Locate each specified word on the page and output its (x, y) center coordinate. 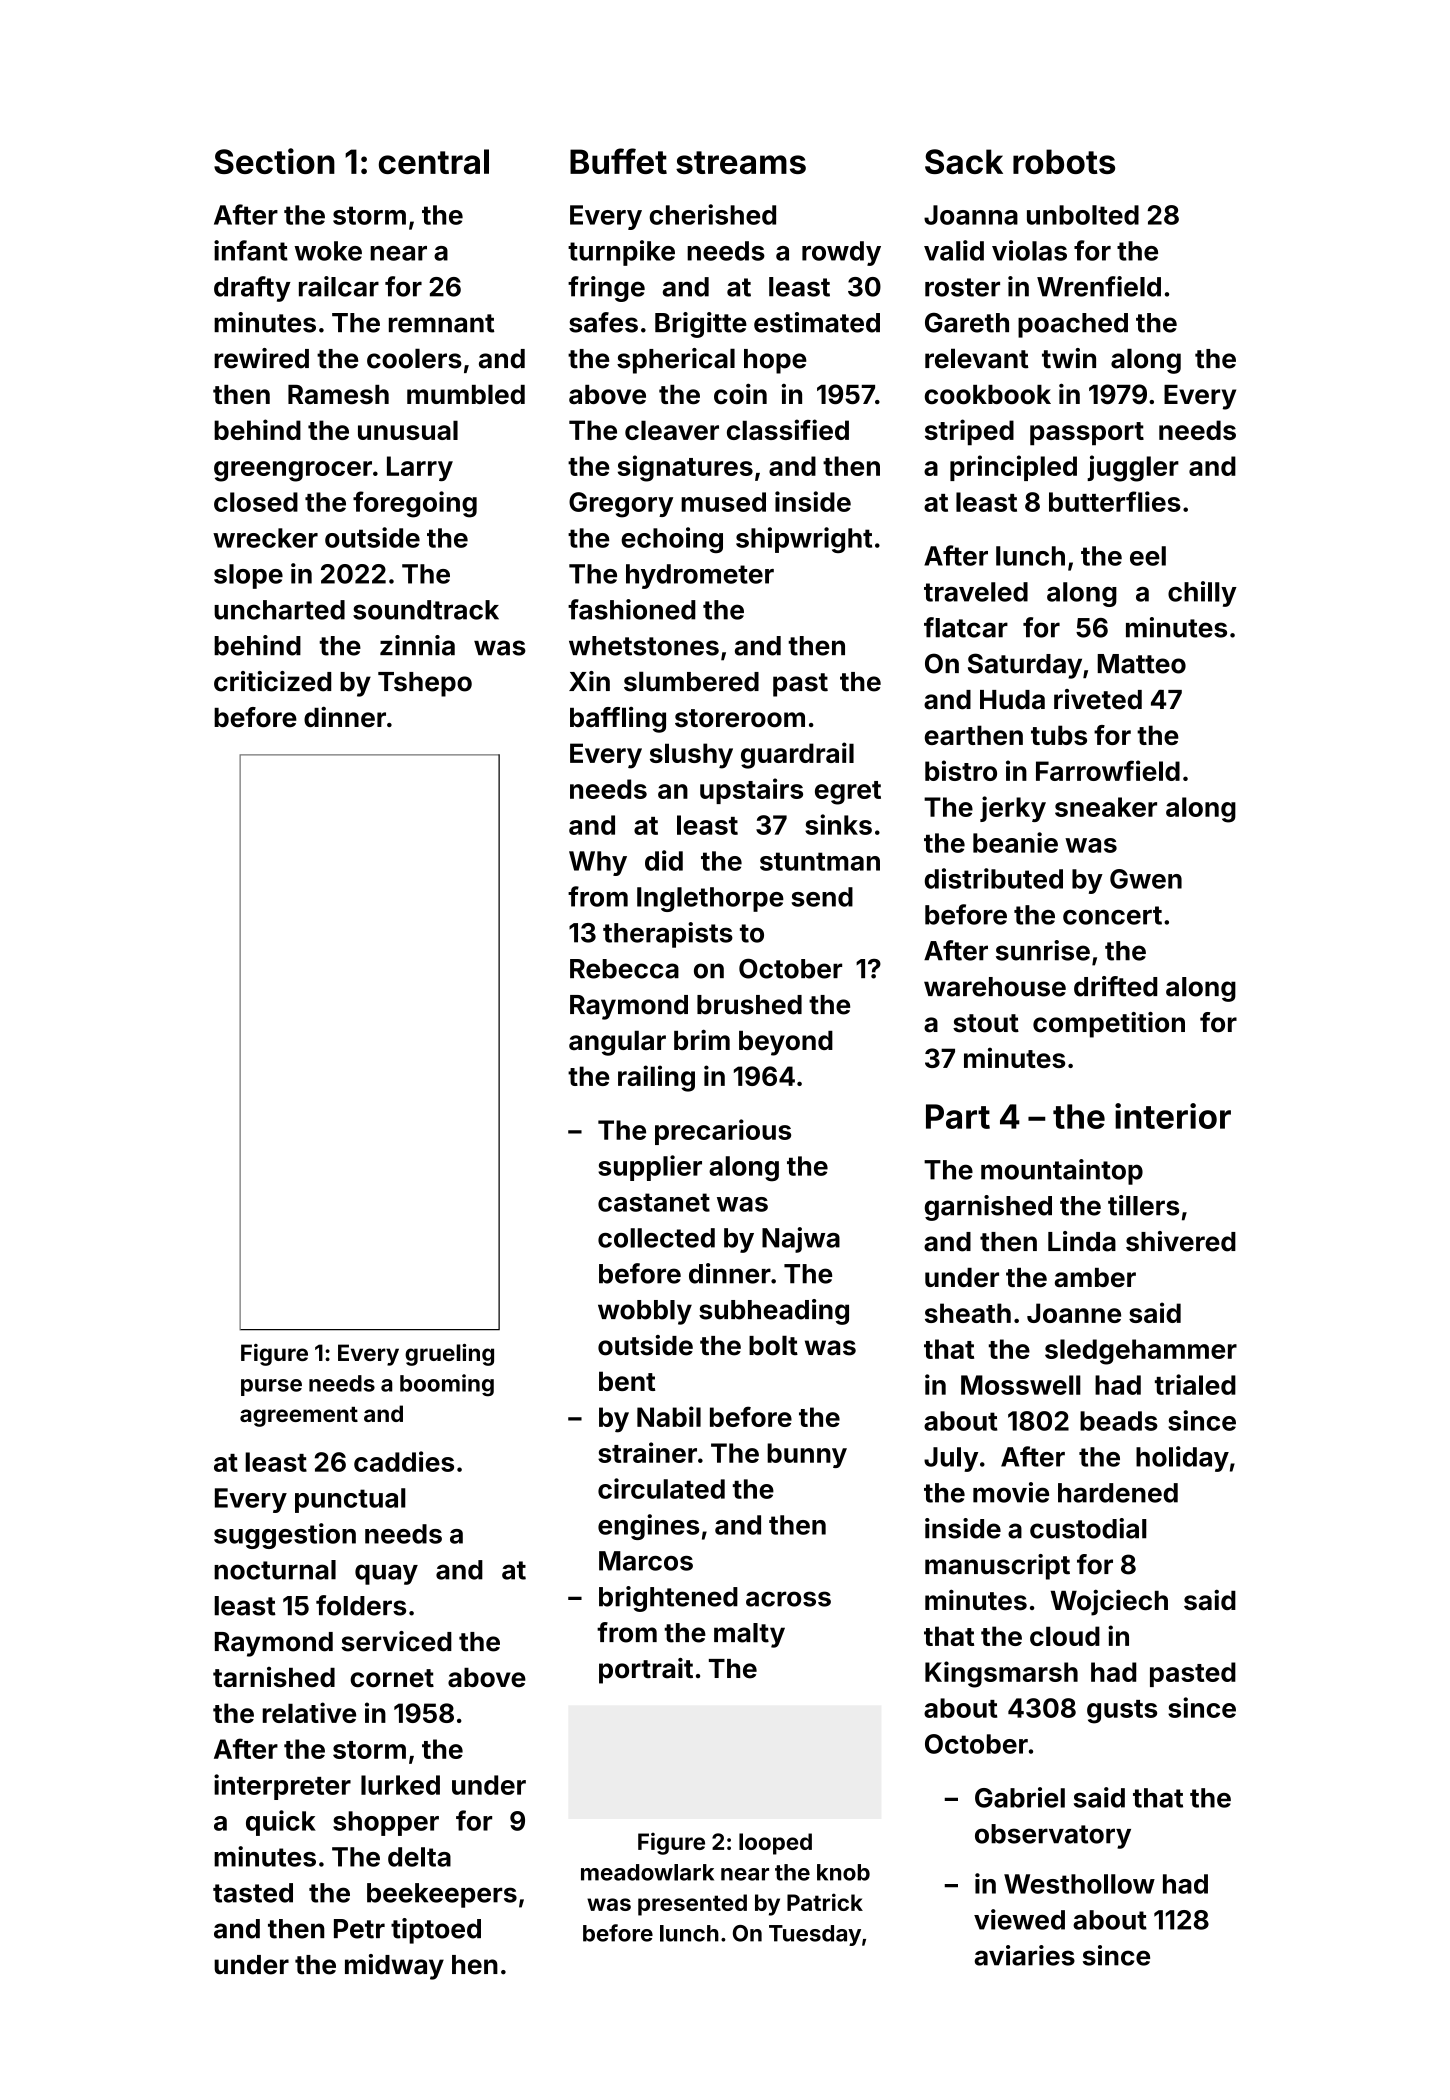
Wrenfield (1099, 286)
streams (741, 162)
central (434, 161)
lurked (400, 1785)
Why (598, 863)
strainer (647, 1452)
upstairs (751, 791)
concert (1112, 915)
